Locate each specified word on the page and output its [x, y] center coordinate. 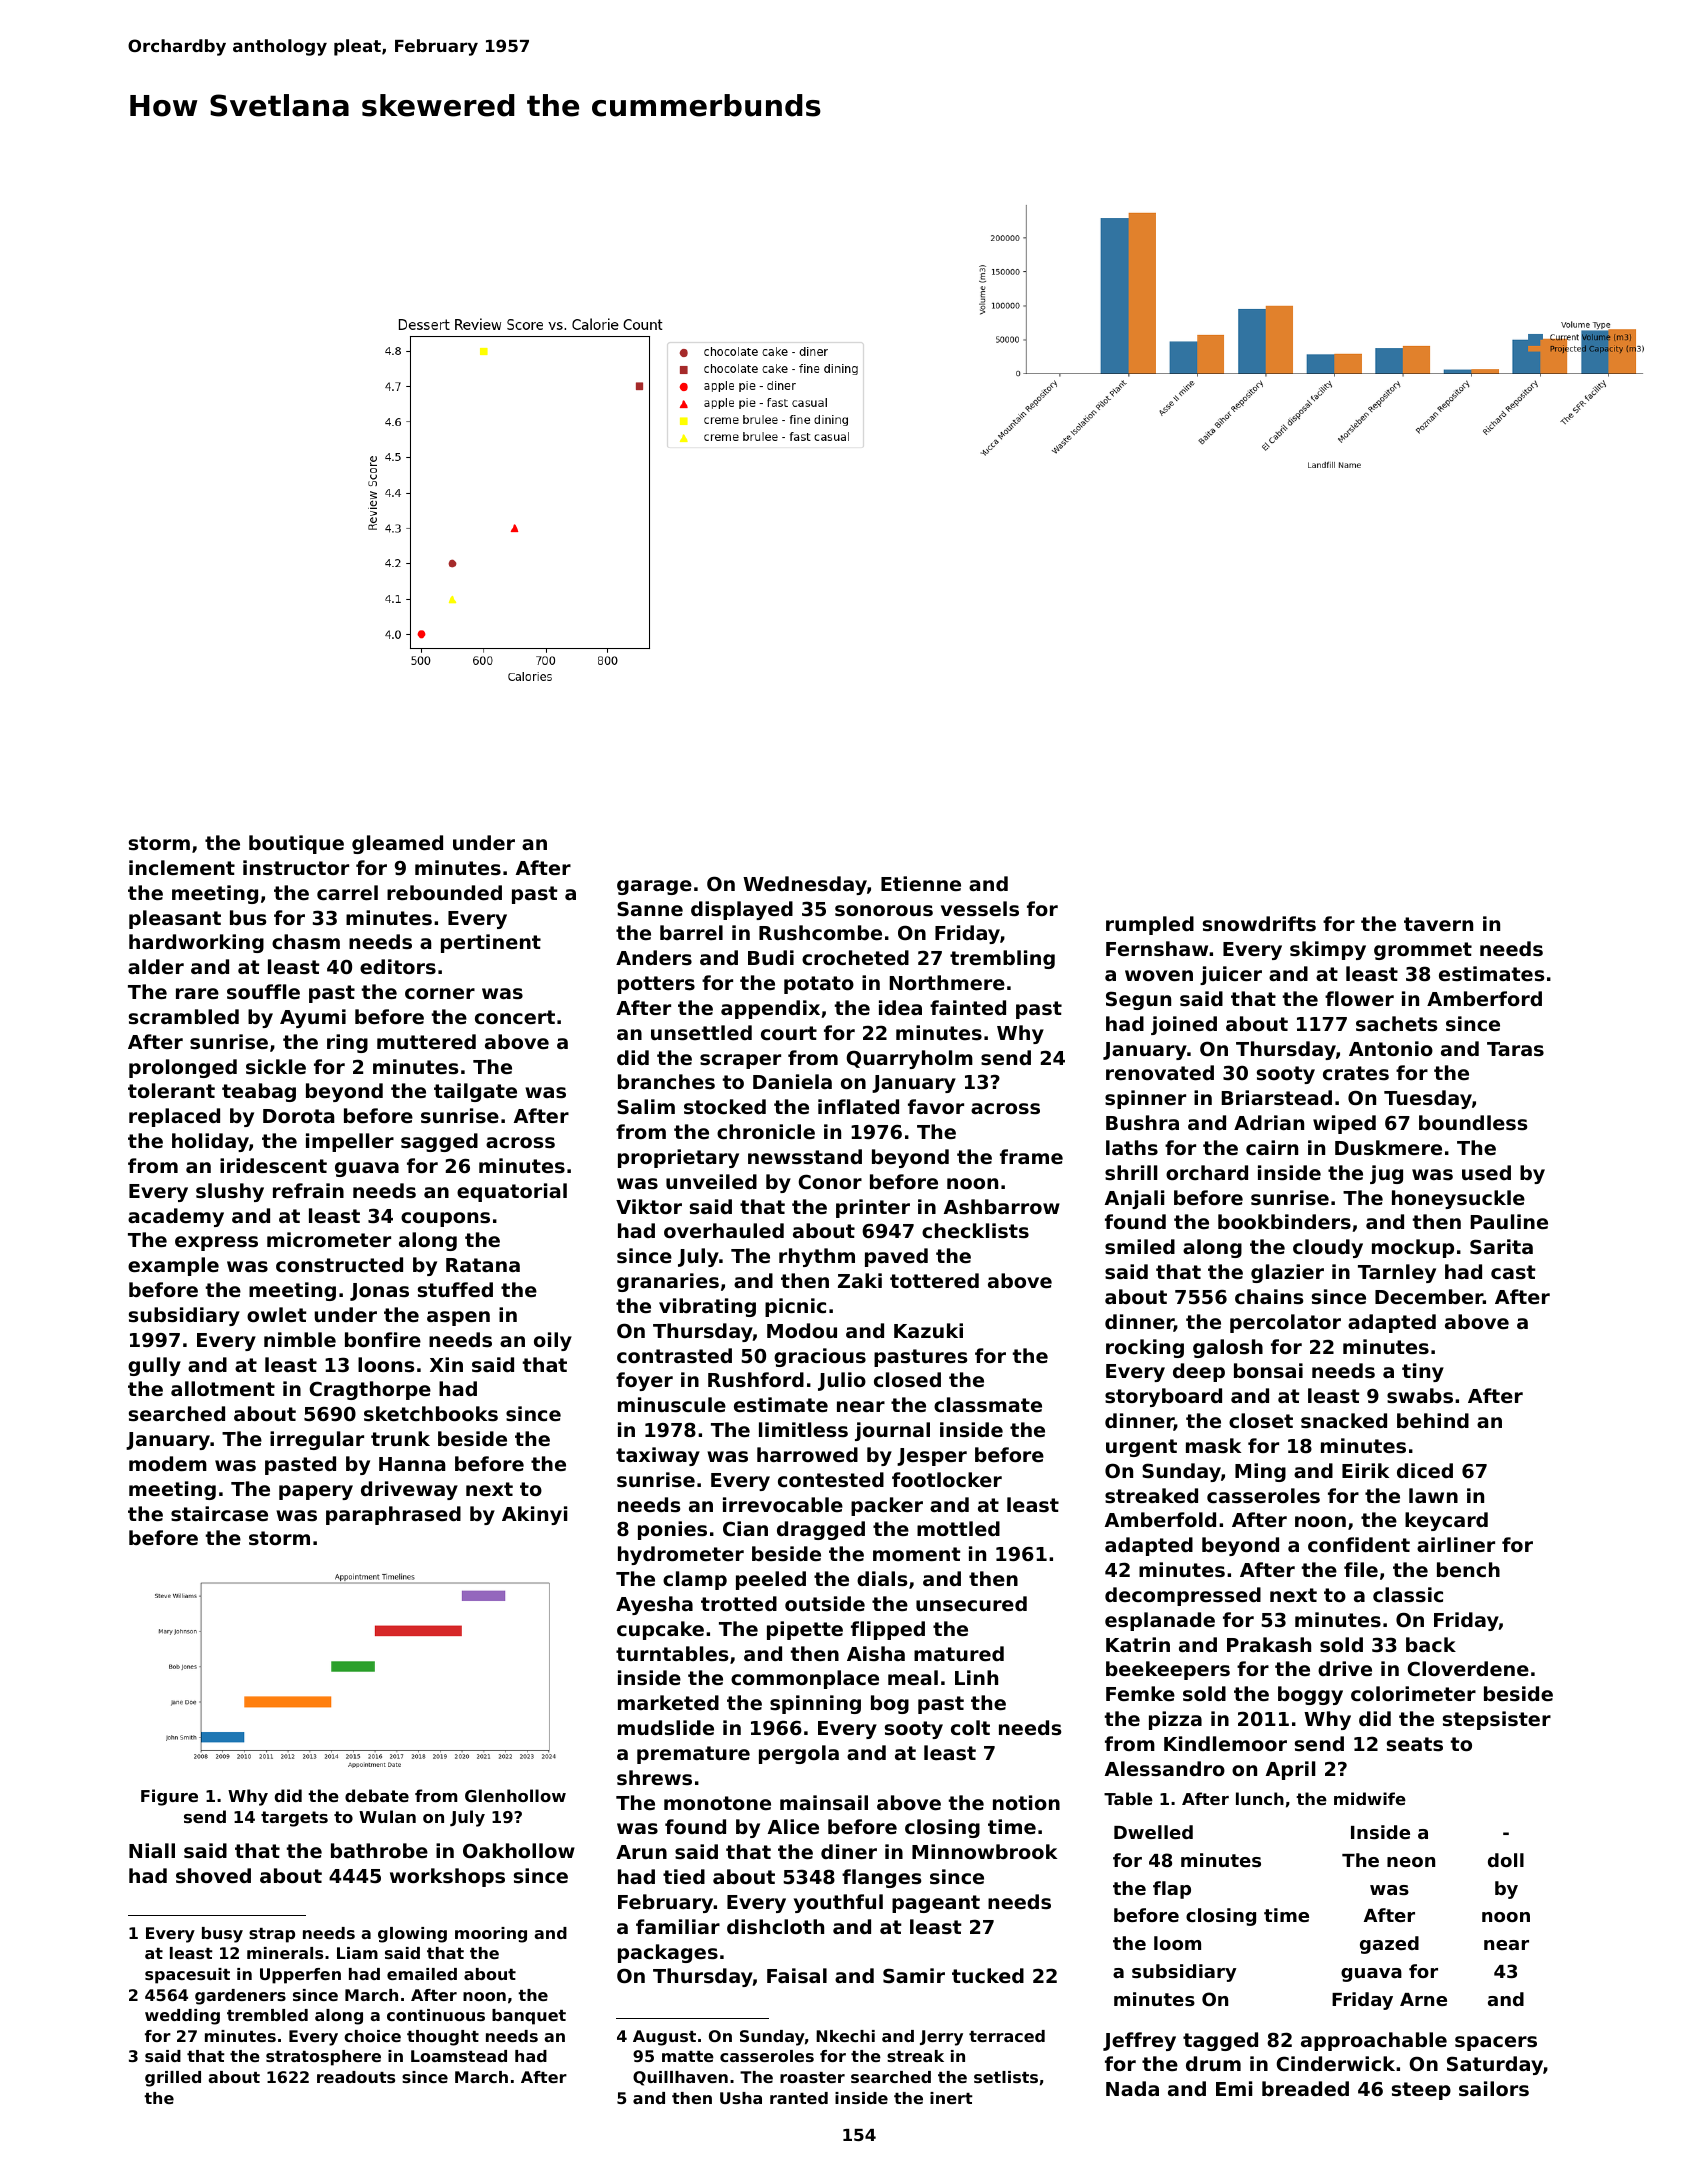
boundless [1473, 1123]
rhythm [817, 1257]
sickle [276, 1066]
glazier [1287, 1273]
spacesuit [187, 1976]
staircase [219, 1513]
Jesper [932, 1457]
